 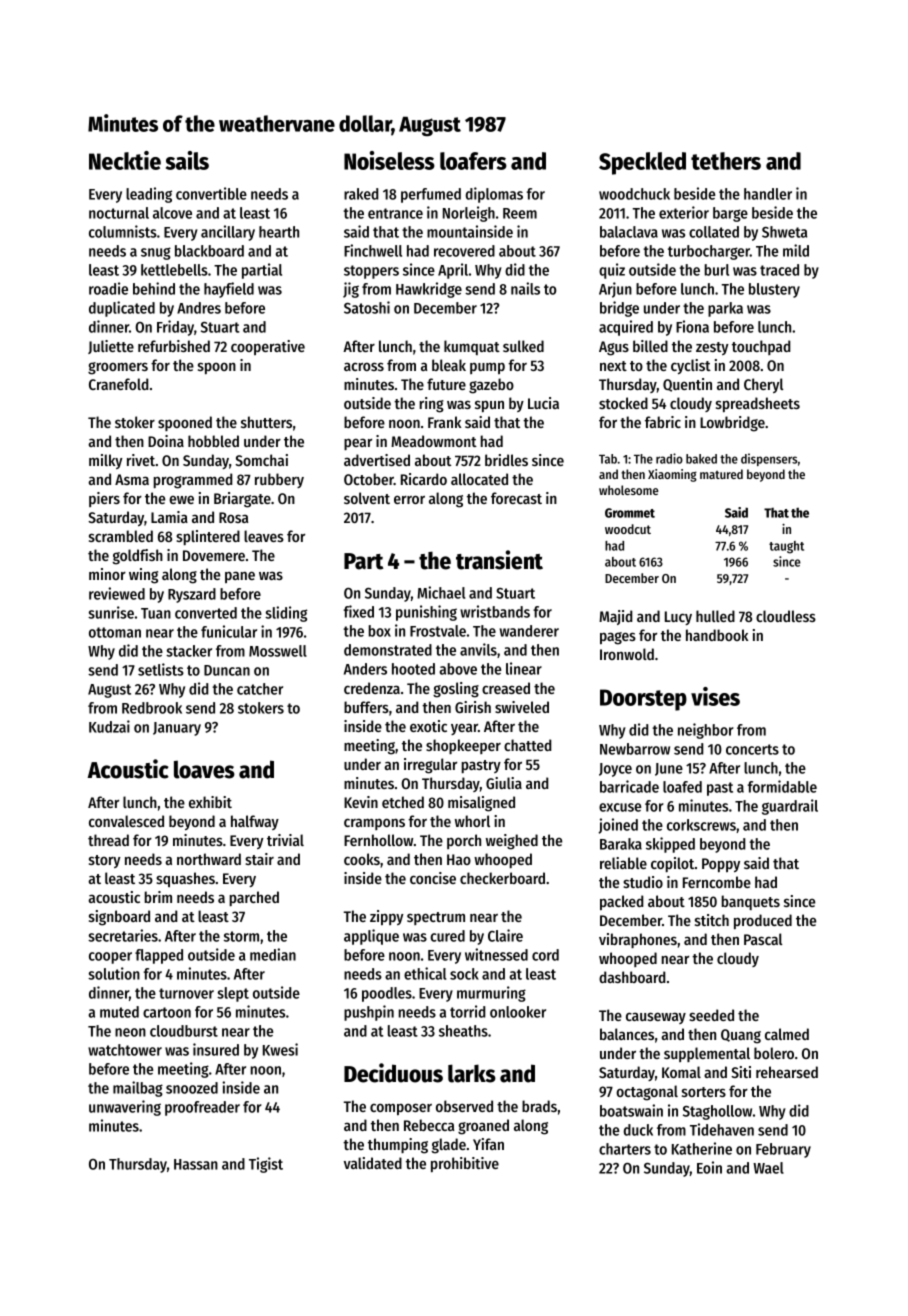 I want to click on leaves, so click(x=264, y=536).
